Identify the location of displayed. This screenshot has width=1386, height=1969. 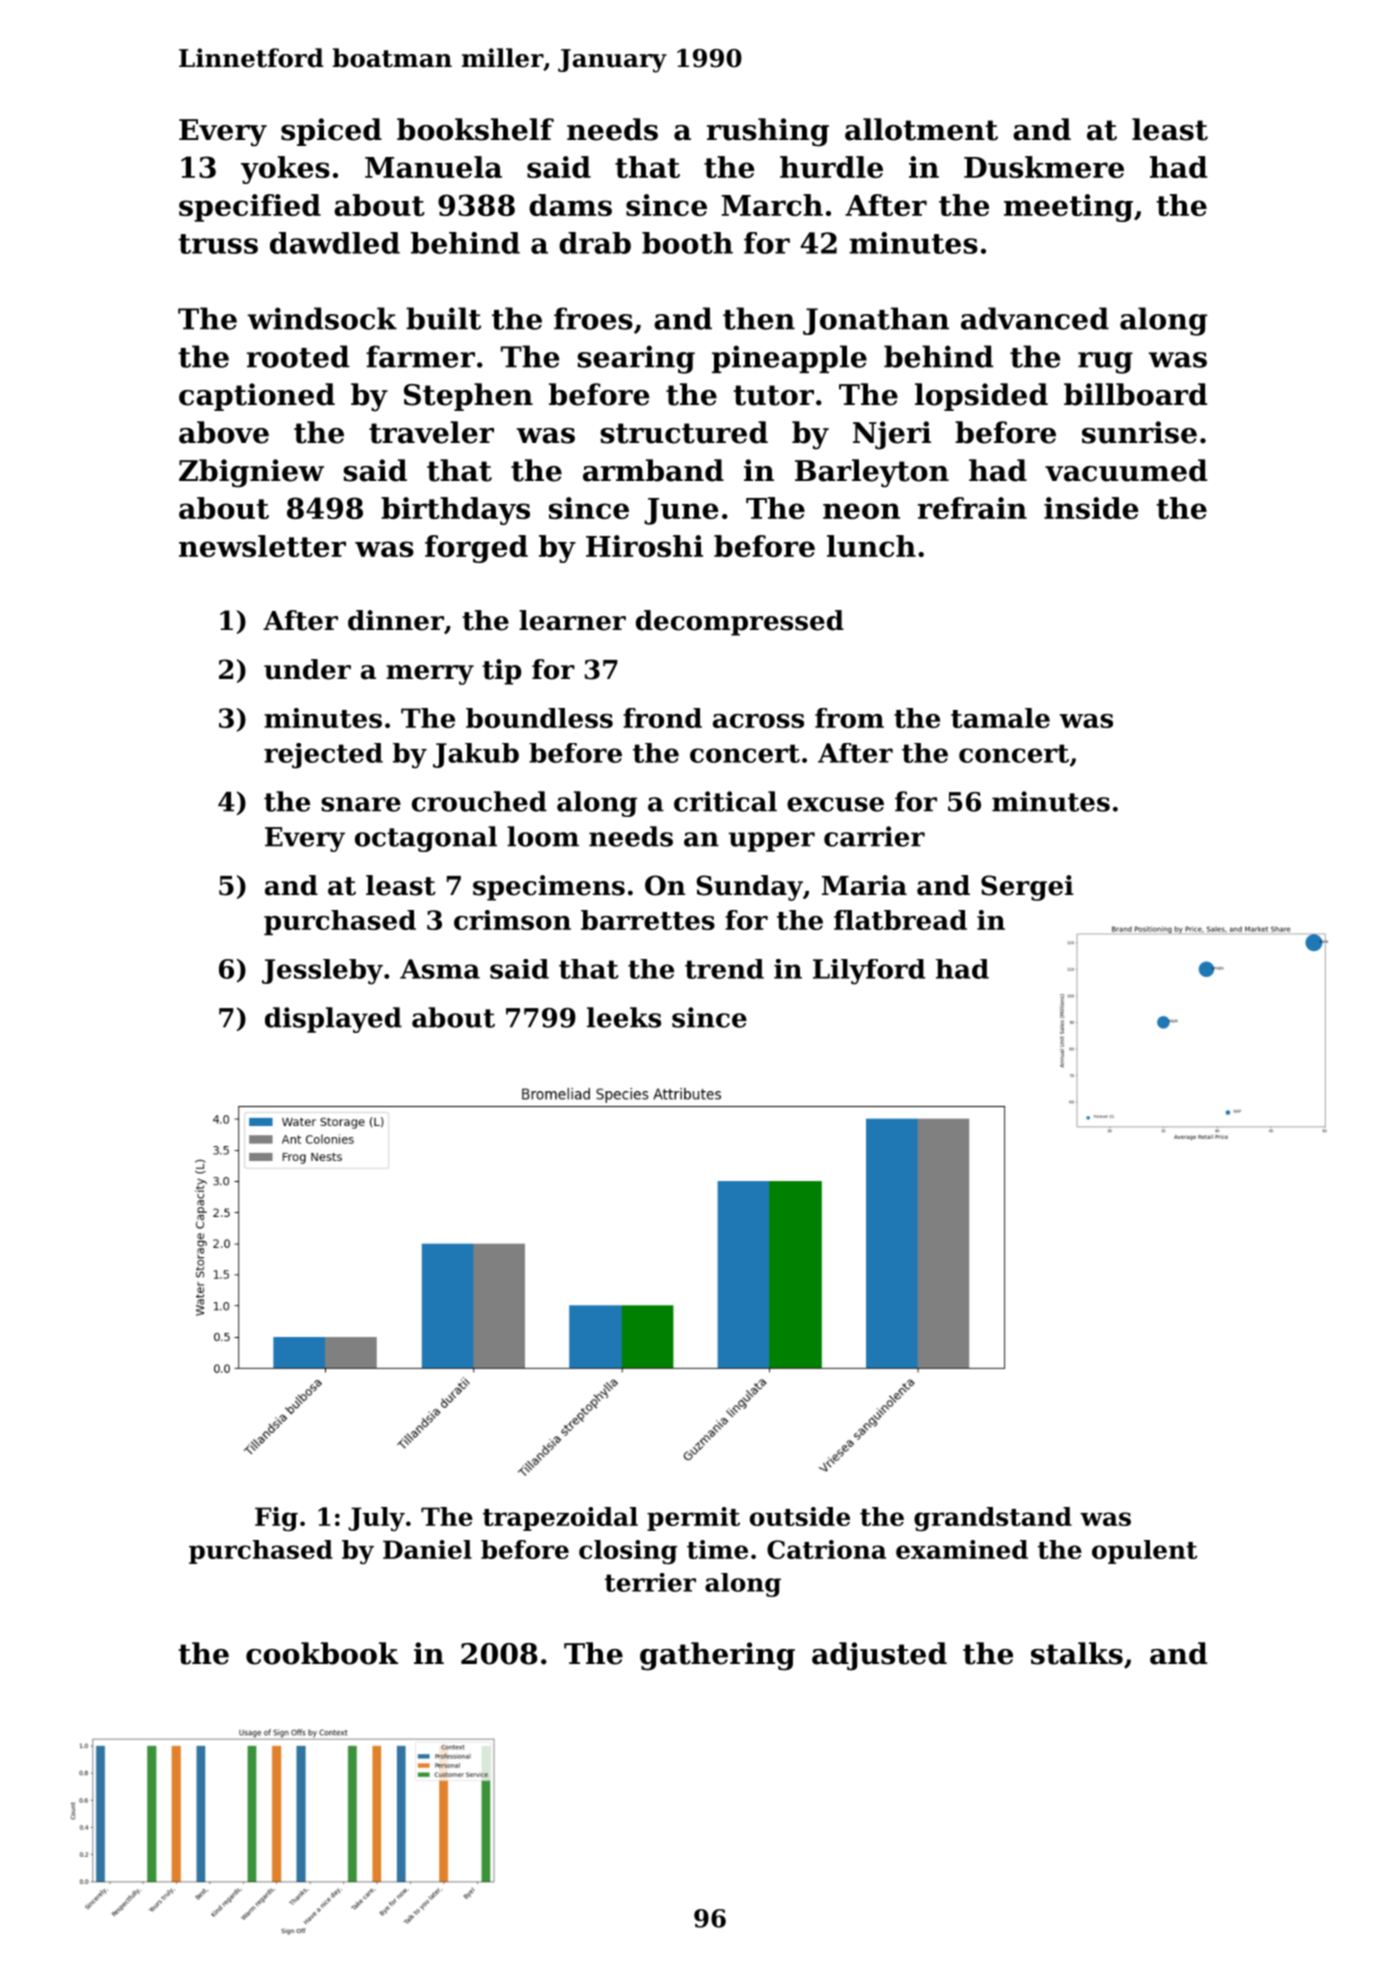
(333, 1020).
